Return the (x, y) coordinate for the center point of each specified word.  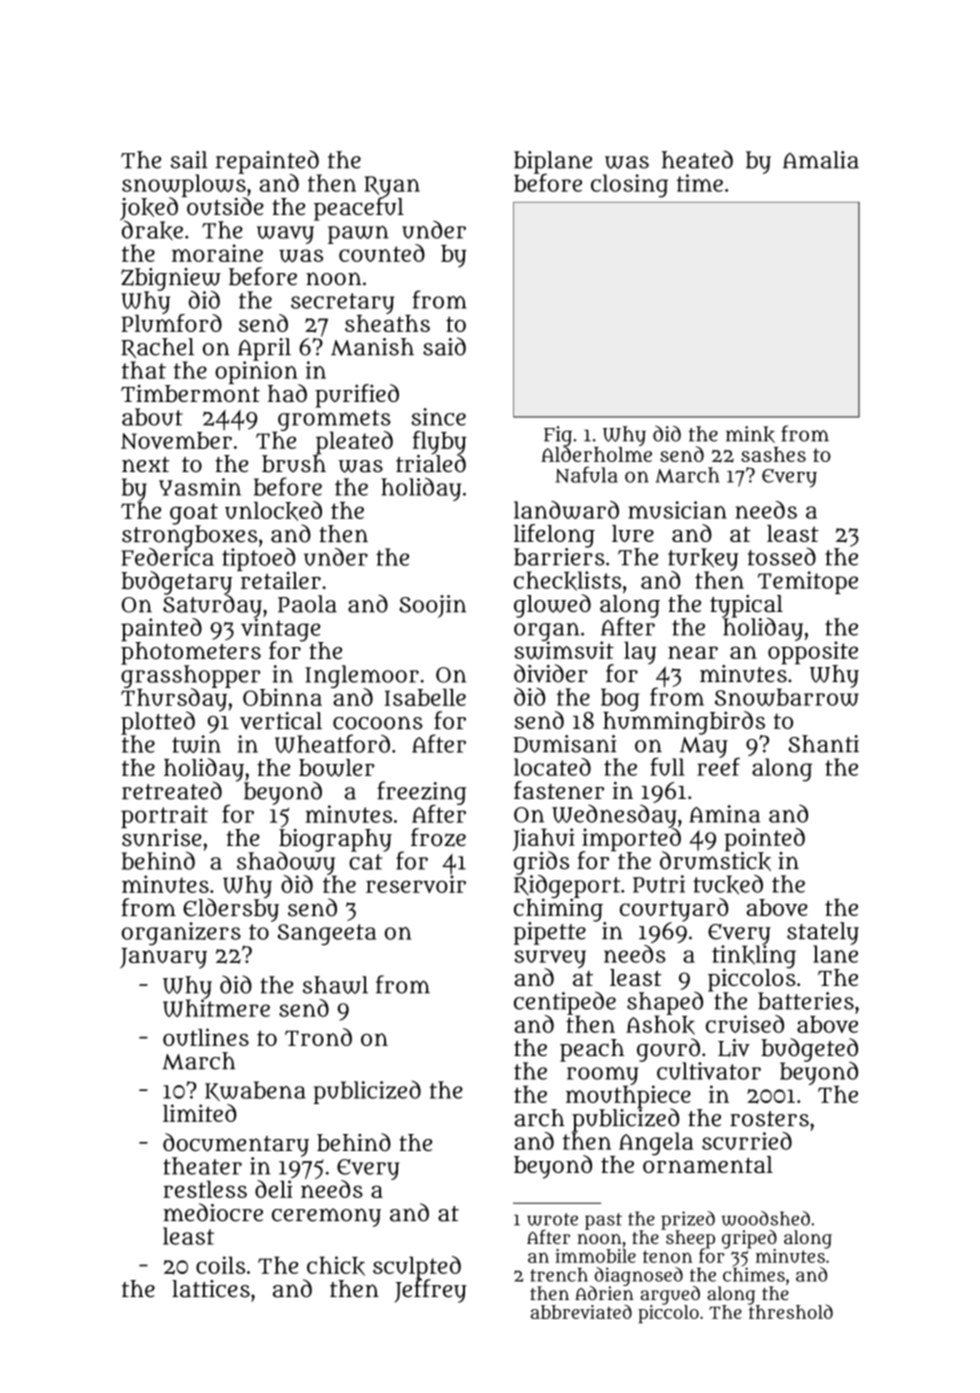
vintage (281, 629)
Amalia (821, 160)
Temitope (808, 582)
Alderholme (596, 454)
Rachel (157, 348)
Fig (558, 436)
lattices (211, 1289)
